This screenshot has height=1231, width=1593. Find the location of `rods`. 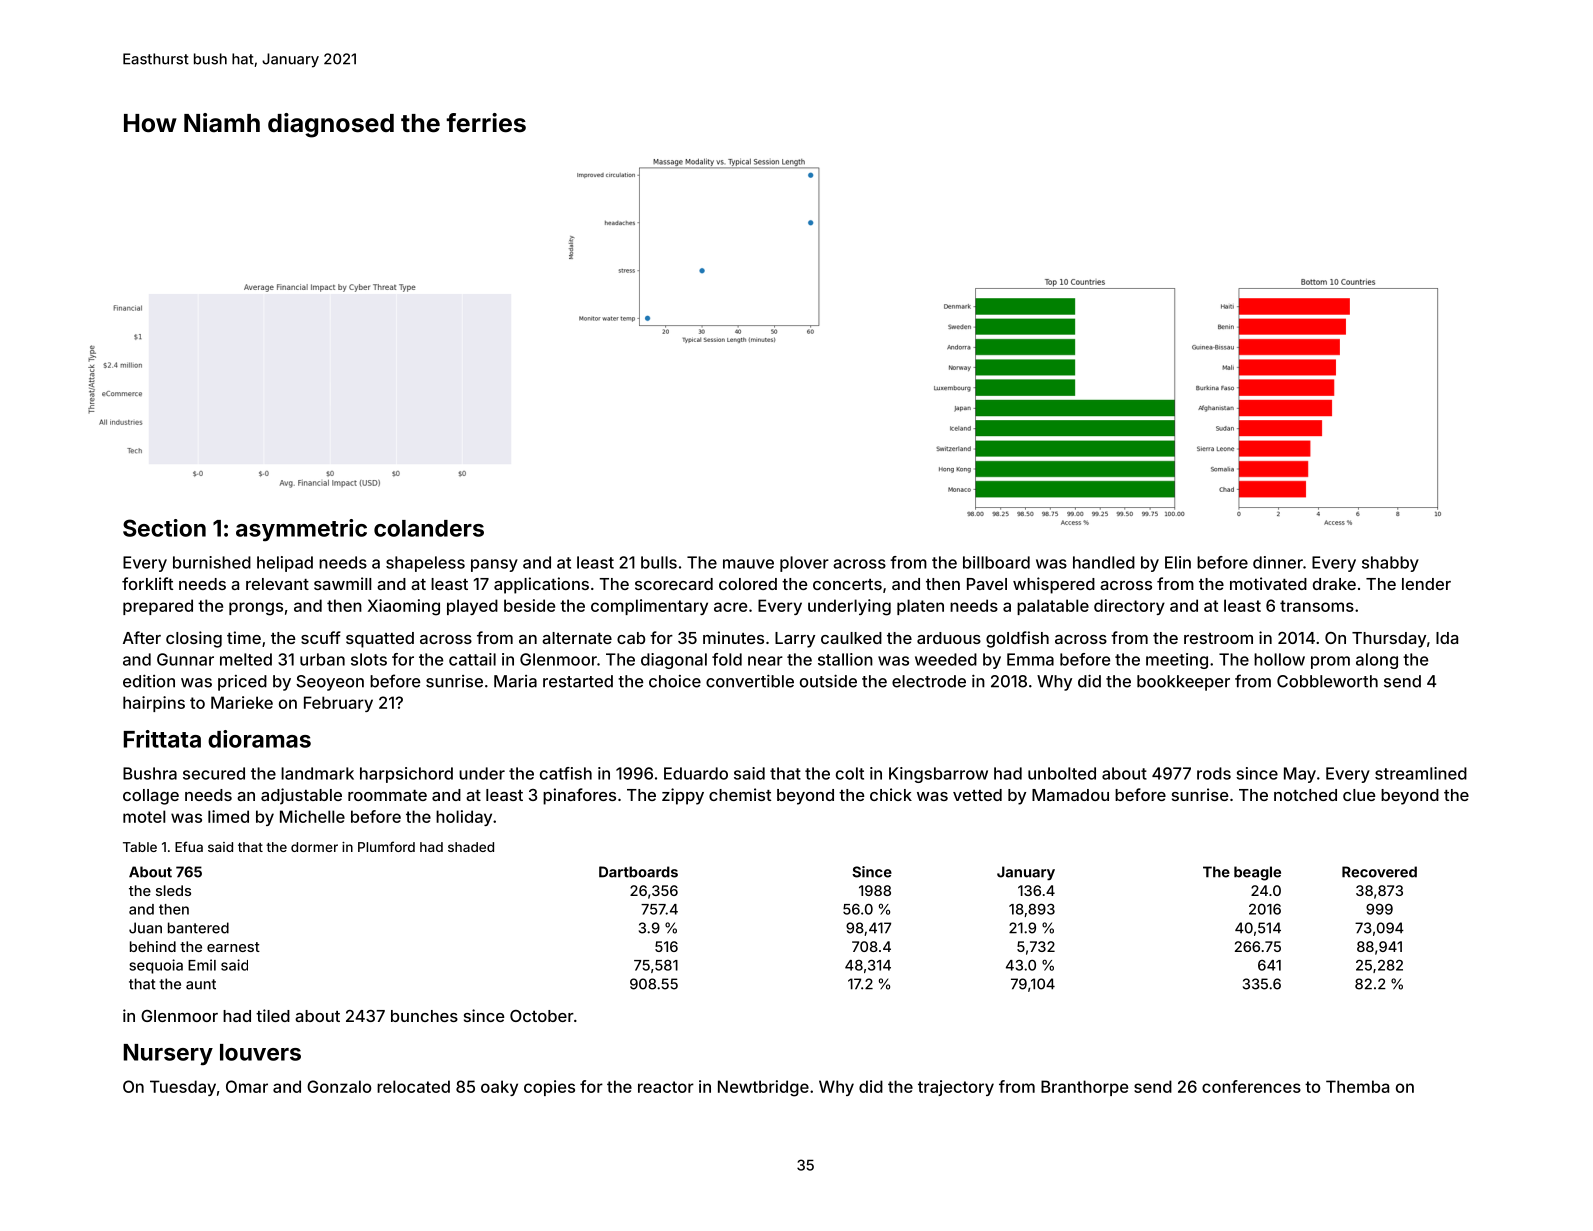

rods is located at coordinates (1214, 773).
